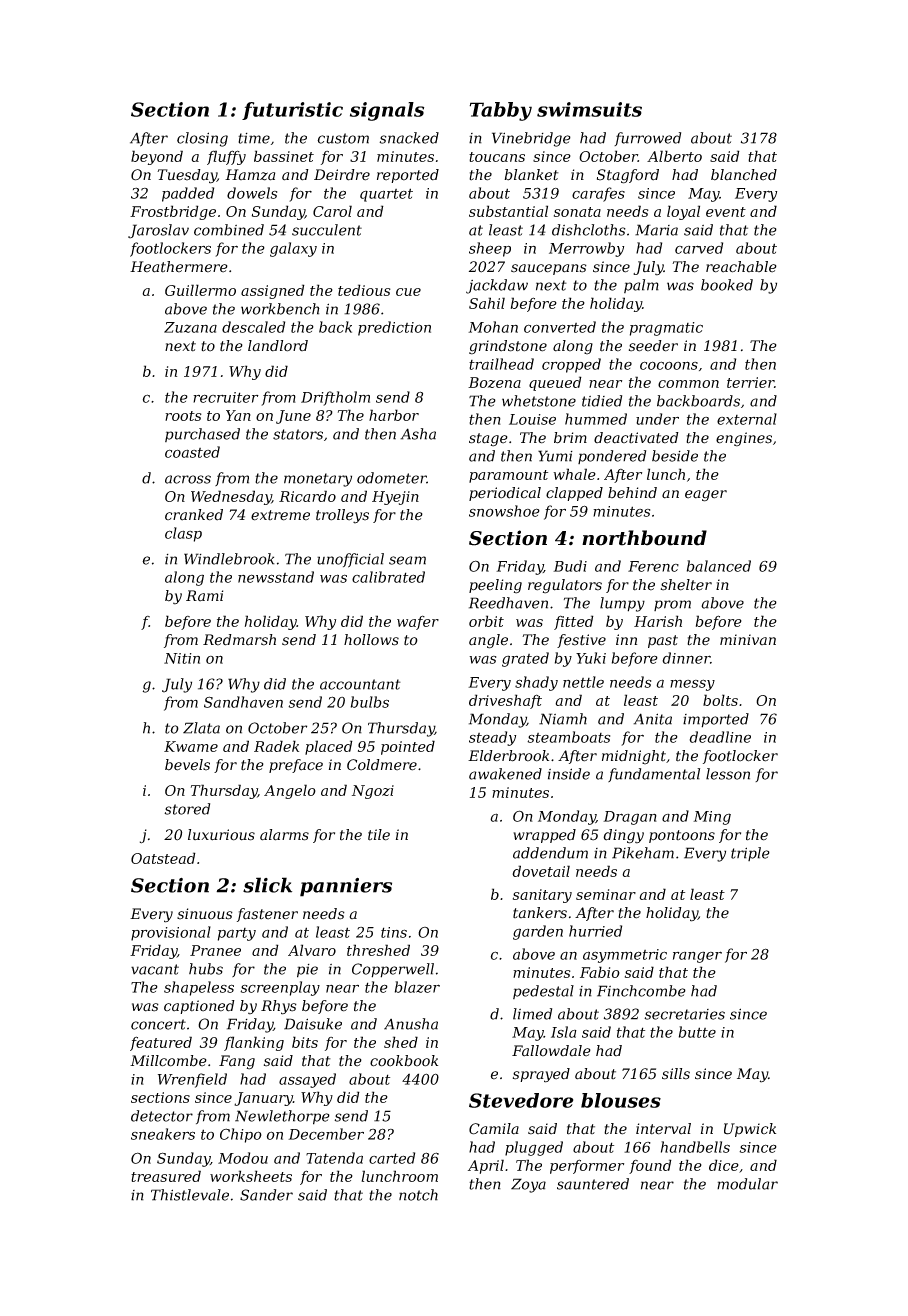  What do you see at coordinates (155, 969) in the screenshot?
I see `vacant` at bounding box center [155, 969].
